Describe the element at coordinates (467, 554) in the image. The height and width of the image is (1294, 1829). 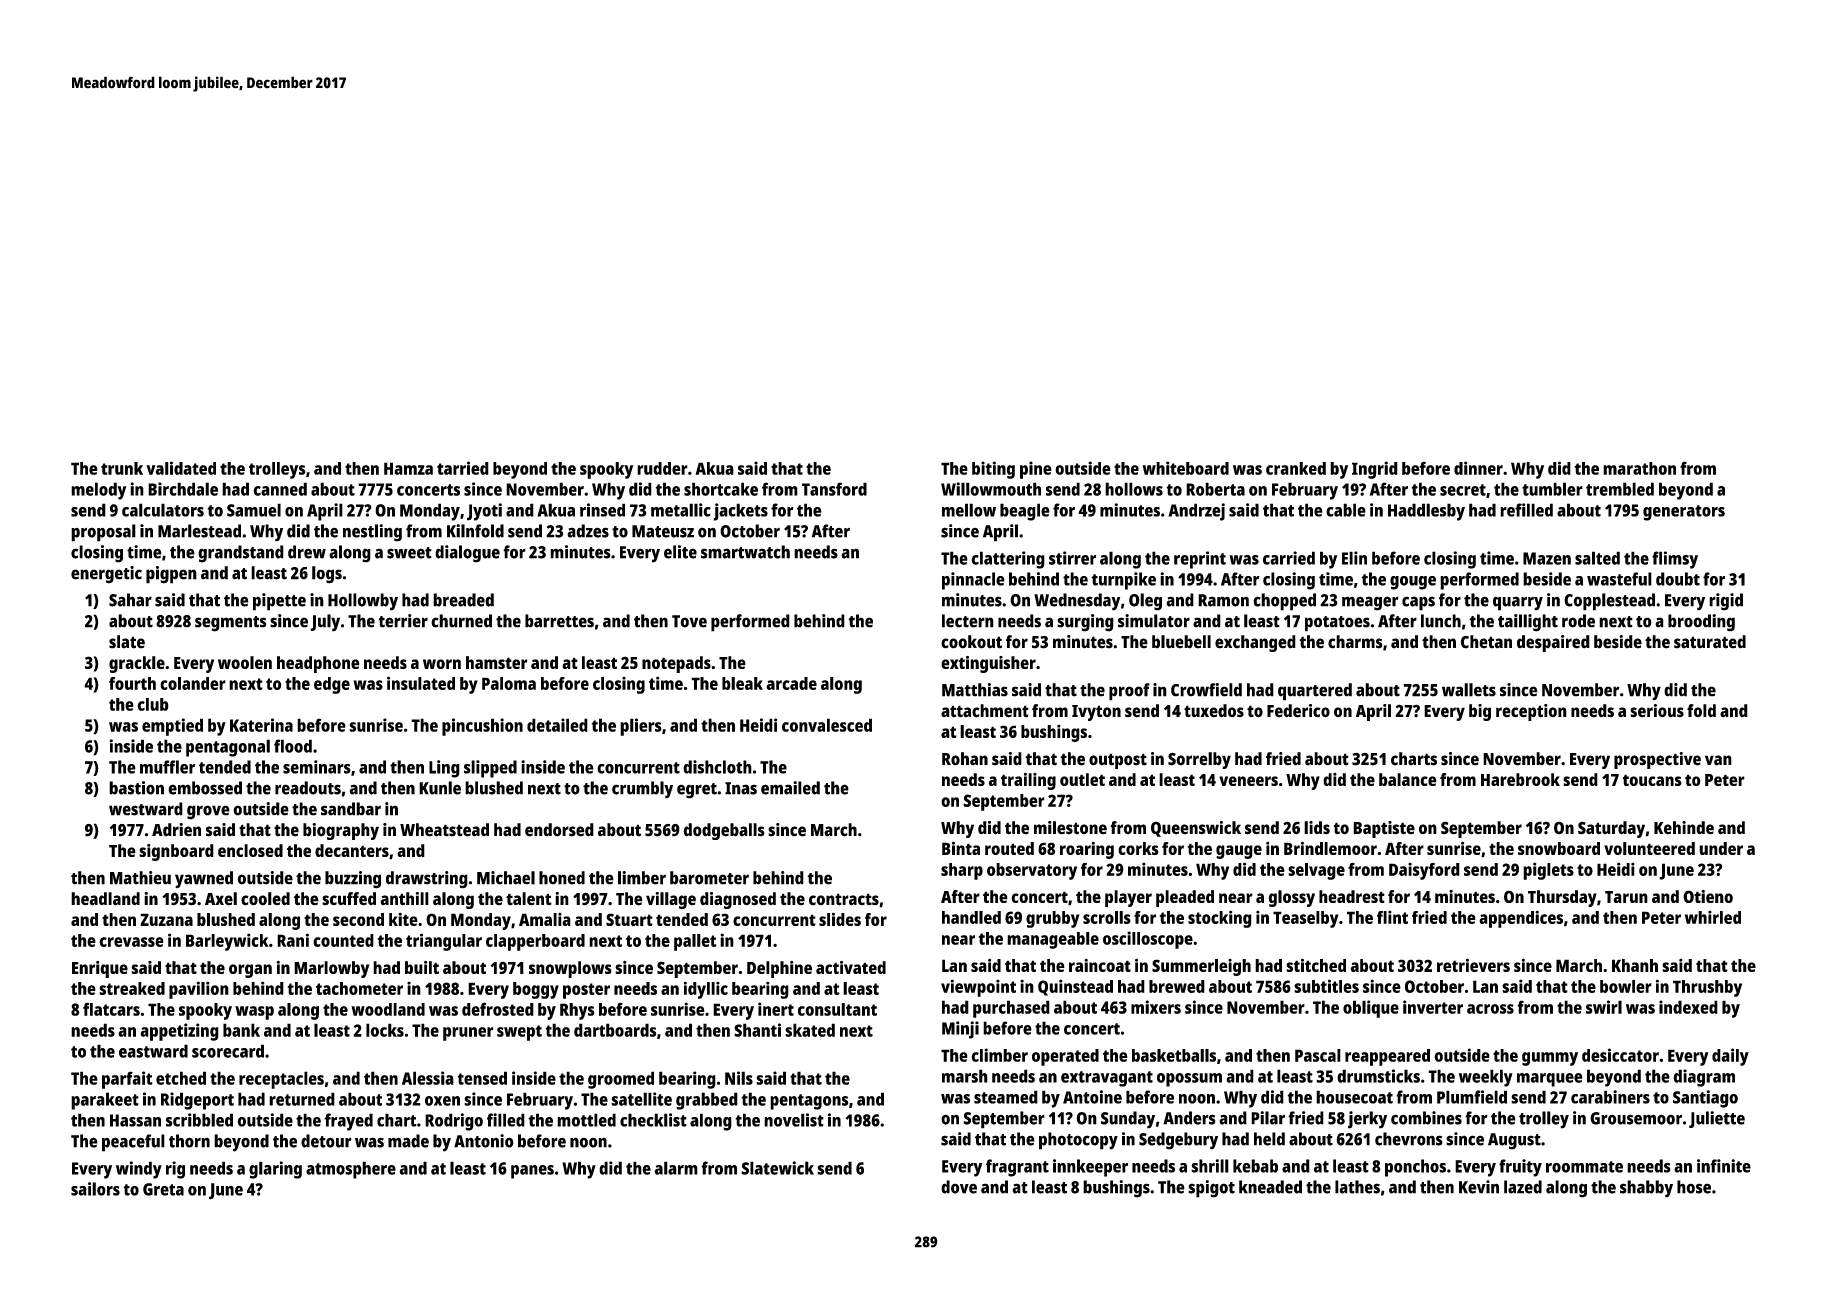
I see `dialogue` at that location.
